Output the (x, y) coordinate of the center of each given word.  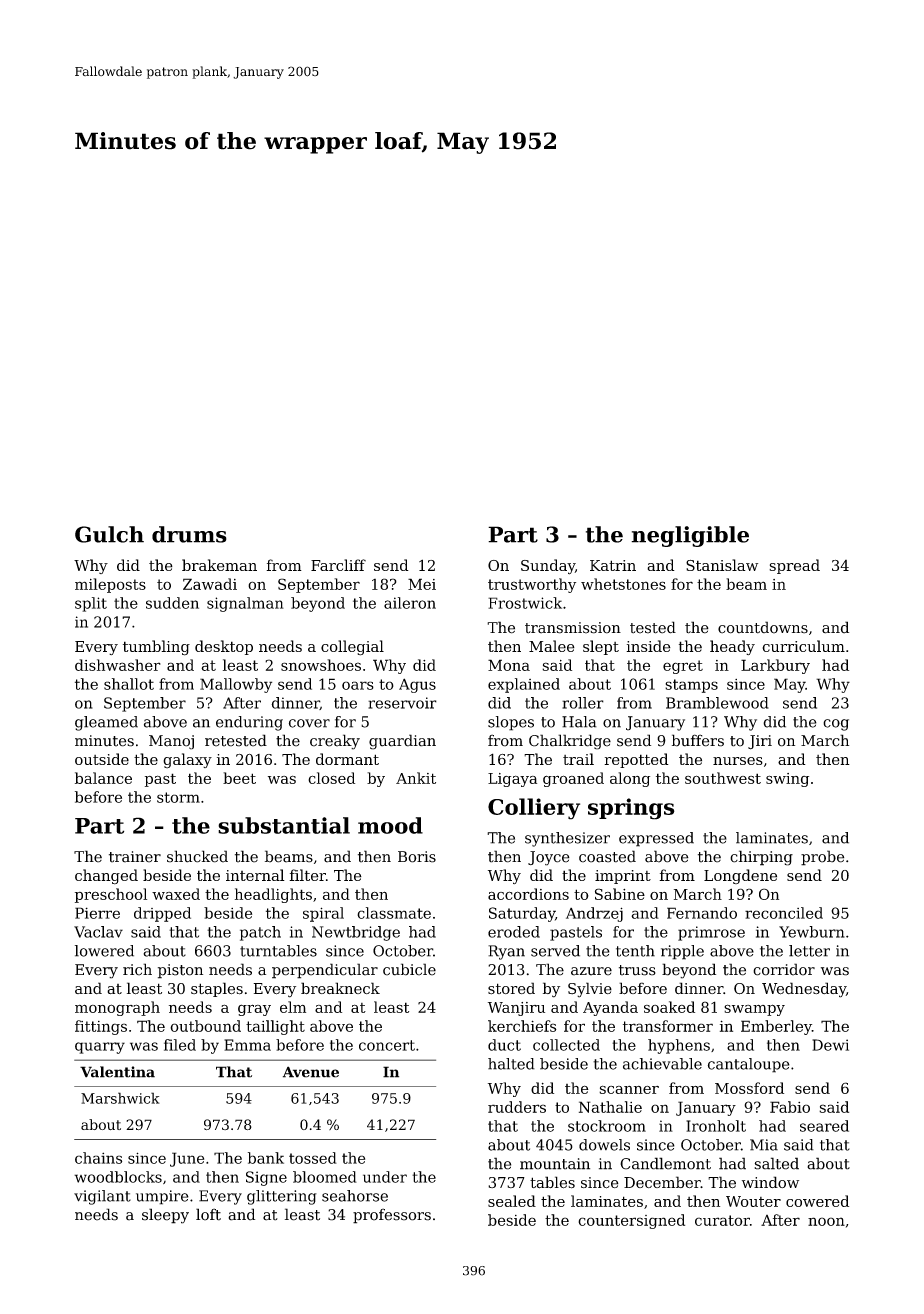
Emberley (776, 1027)
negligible (690, 536)
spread (794, 566)
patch (260, 933)
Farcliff (338, 565)
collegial (352, 648)
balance (103, 778)
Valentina (117, 1072)
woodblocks (118, 1177)
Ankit (416, 778)
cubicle (409, 969)
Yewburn (812, 932)
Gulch (109, 534)
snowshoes (321, 665)
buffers (698, 740)
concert (387, 1045)
